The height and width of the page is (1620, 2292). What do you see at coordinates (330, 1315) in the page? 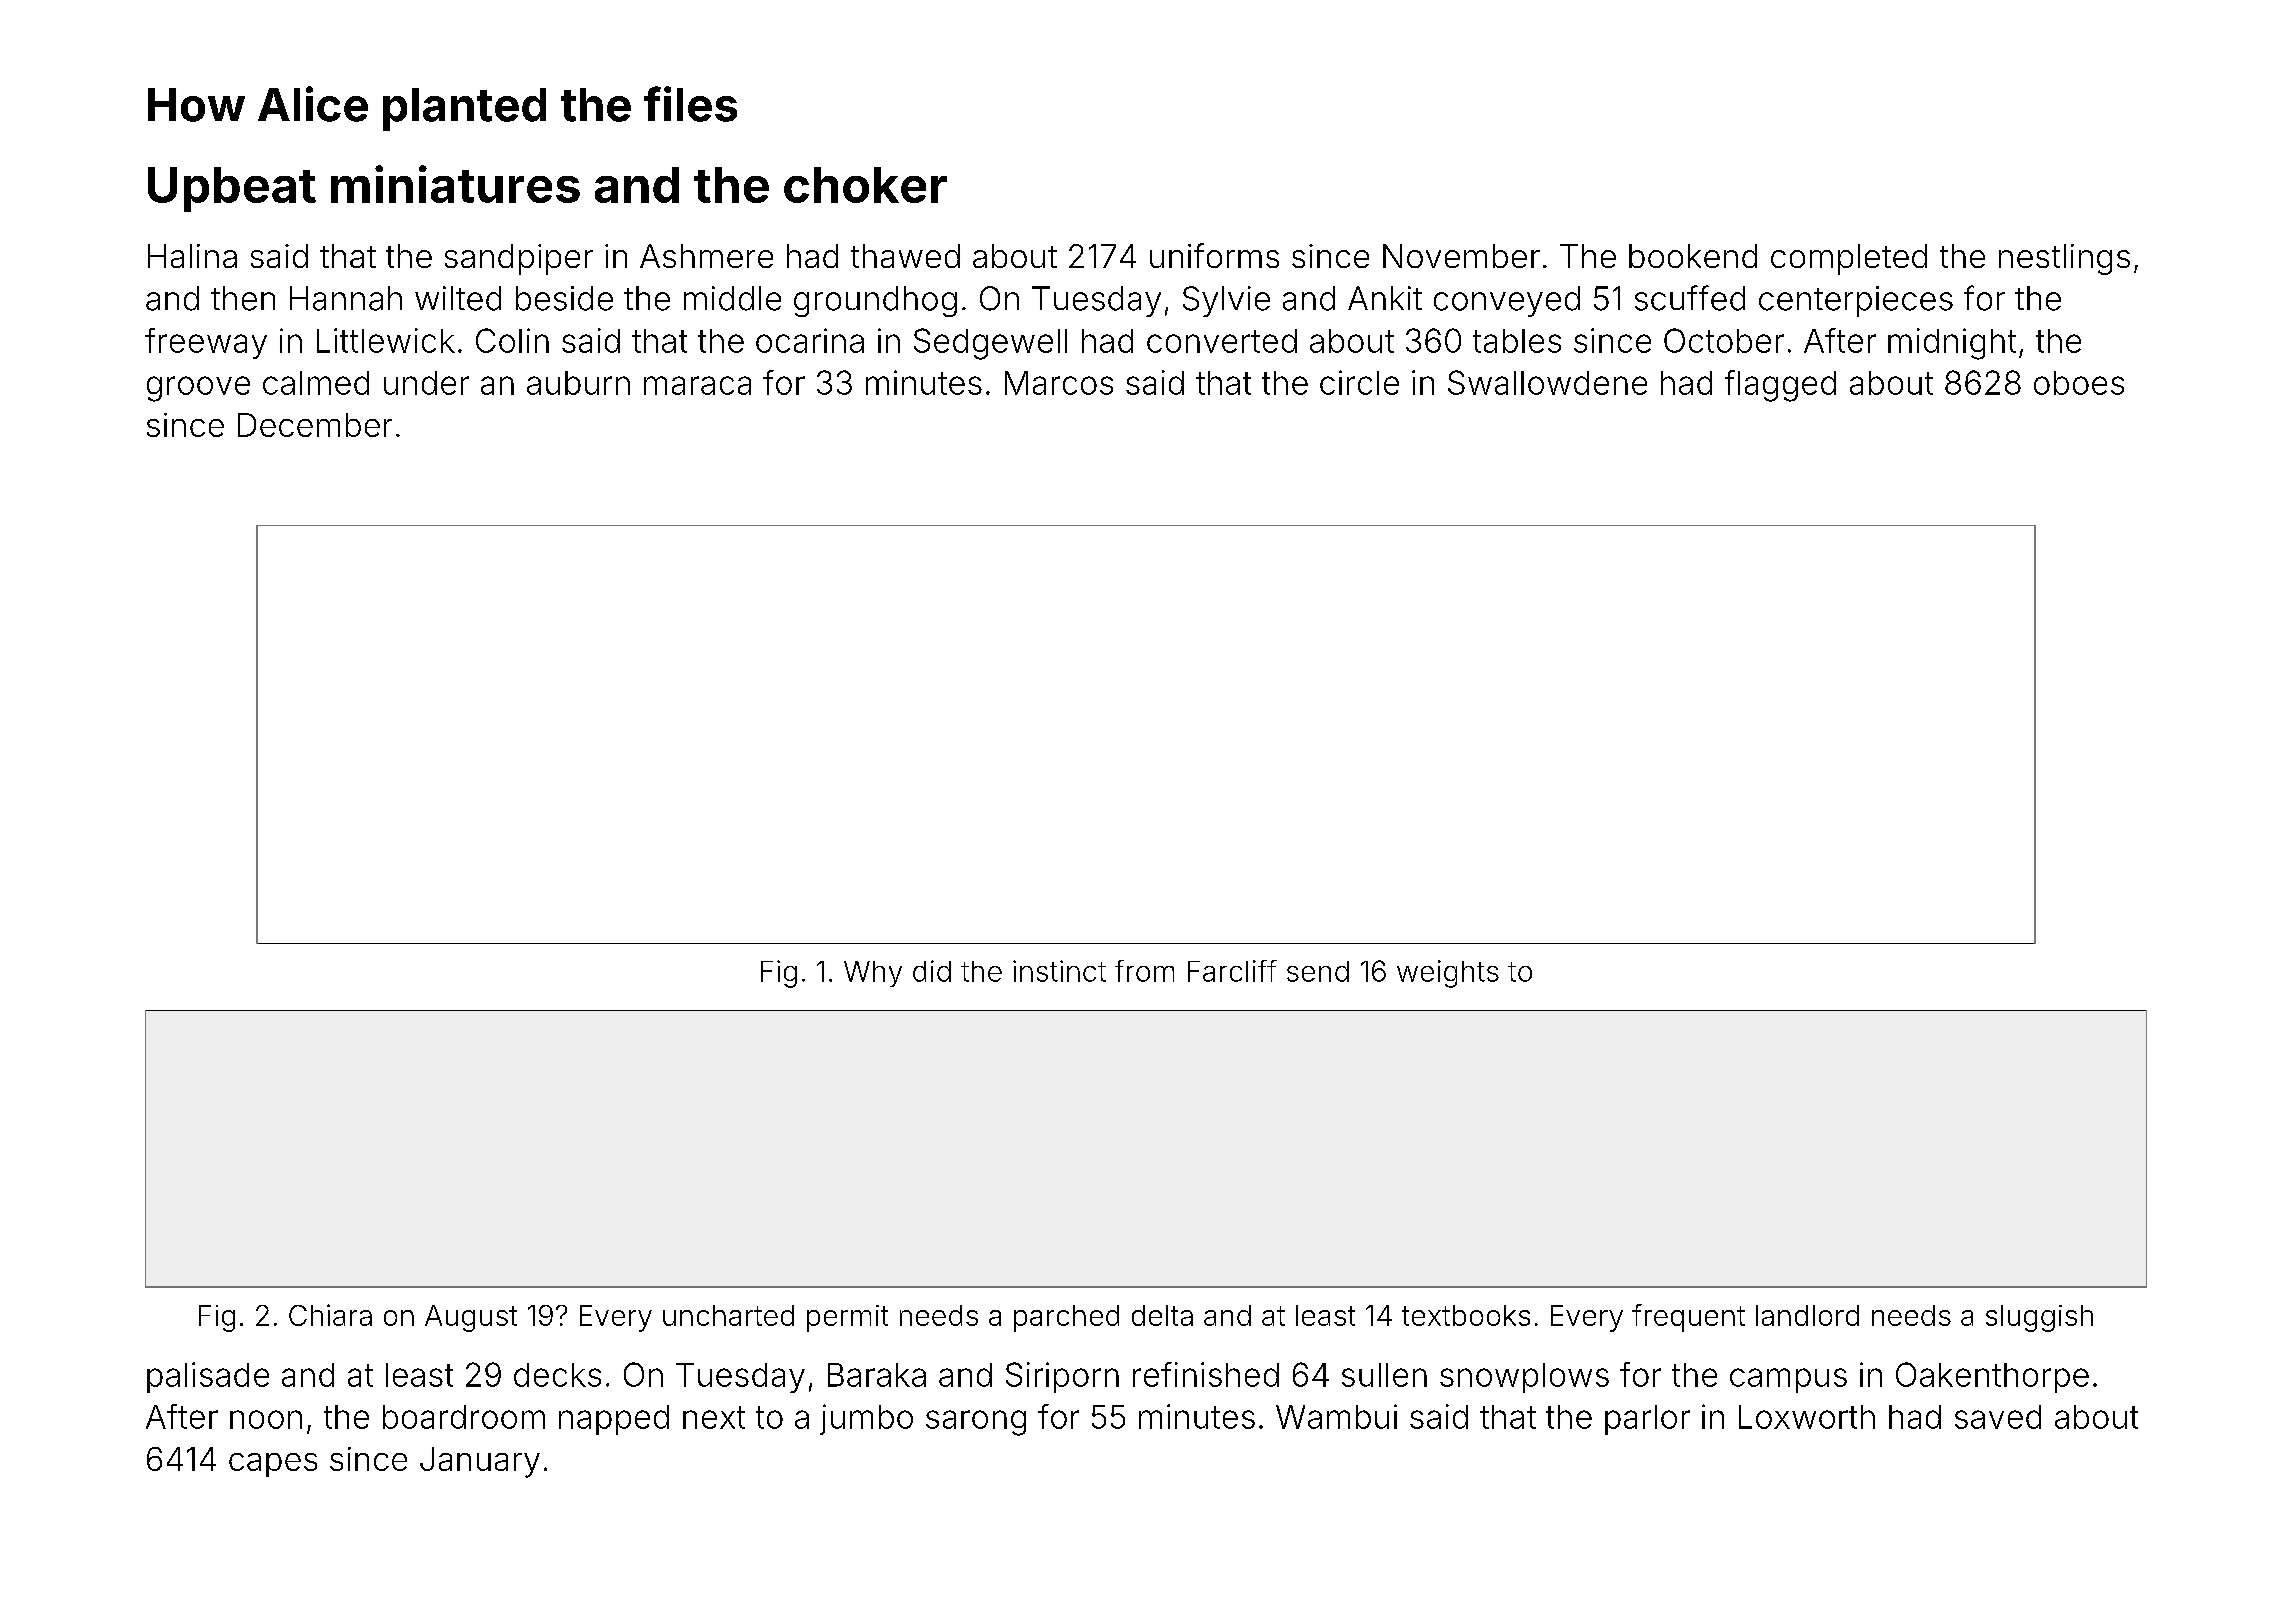
I see `Chiara` at bounding box center [330, 1315].
